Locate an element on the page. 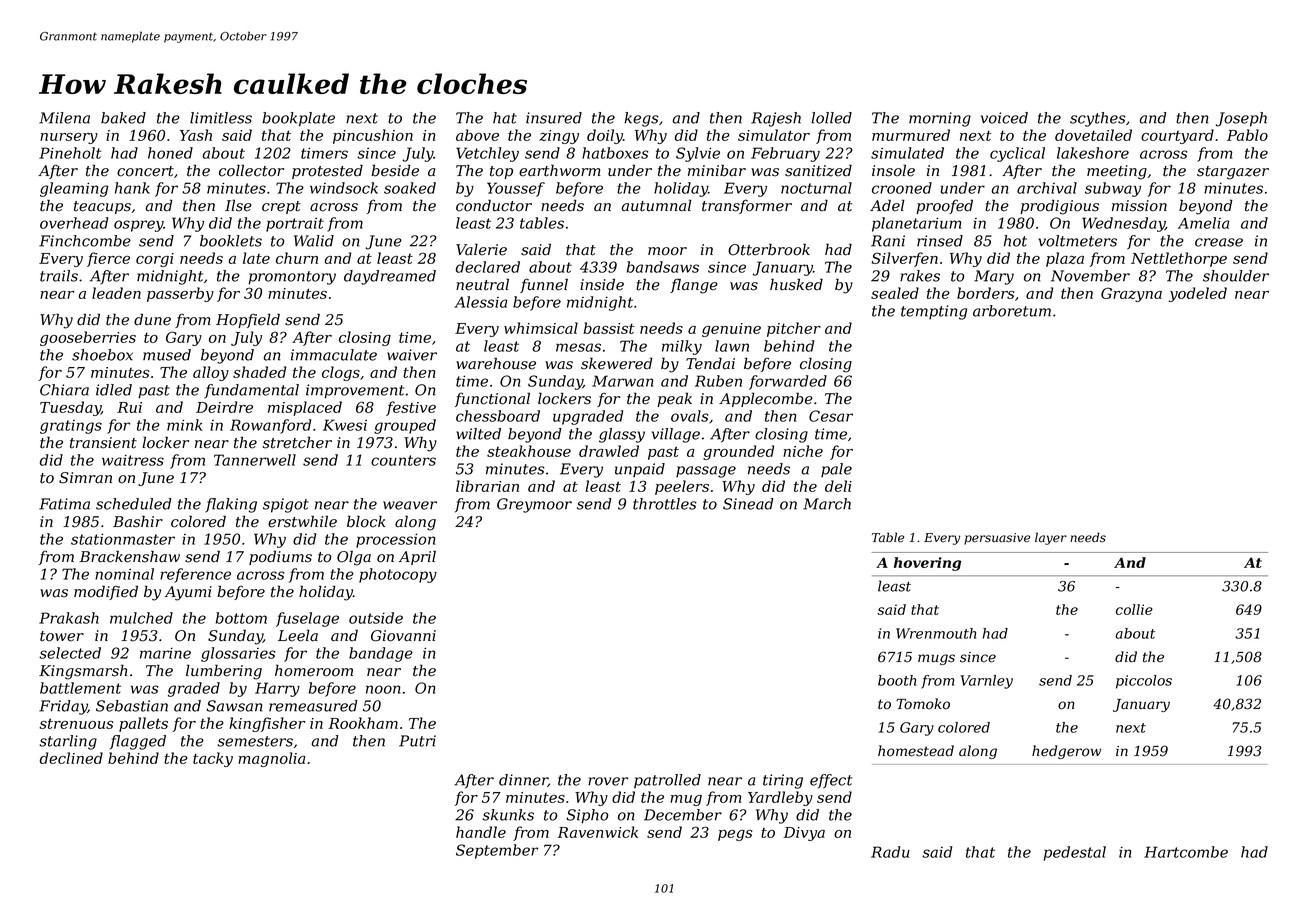 This image has height=924, width=1308. voltmeters is located at coordinates (1077, 241).
